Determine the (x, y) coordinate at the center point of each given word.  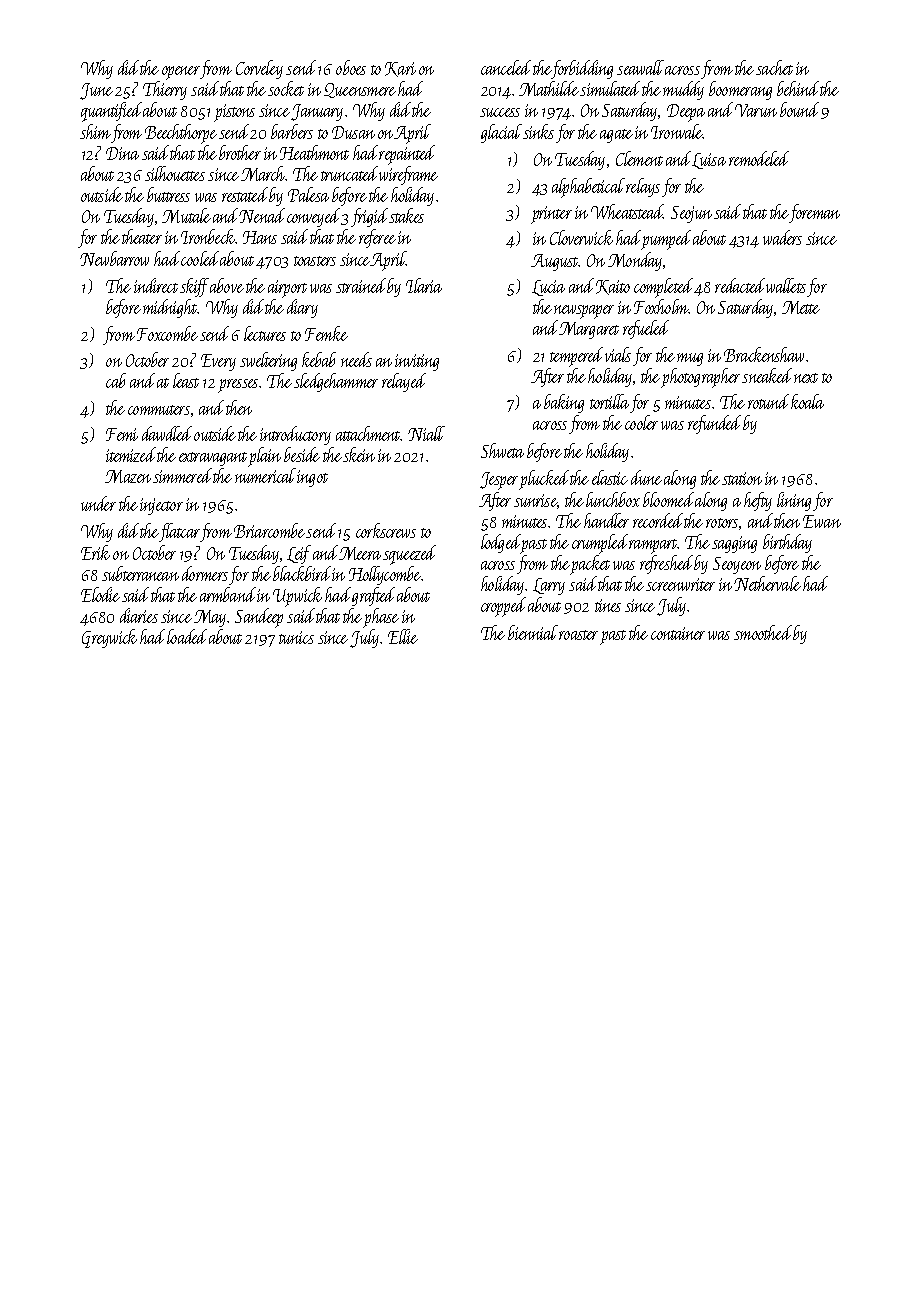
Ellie (403, 636)
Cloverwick (581, 237)
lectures (265, 333)
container (678, 633)
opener (181, 73)
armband (228, 594)
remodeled (759, 158)
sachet (774, 67)
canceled (506, 67)
